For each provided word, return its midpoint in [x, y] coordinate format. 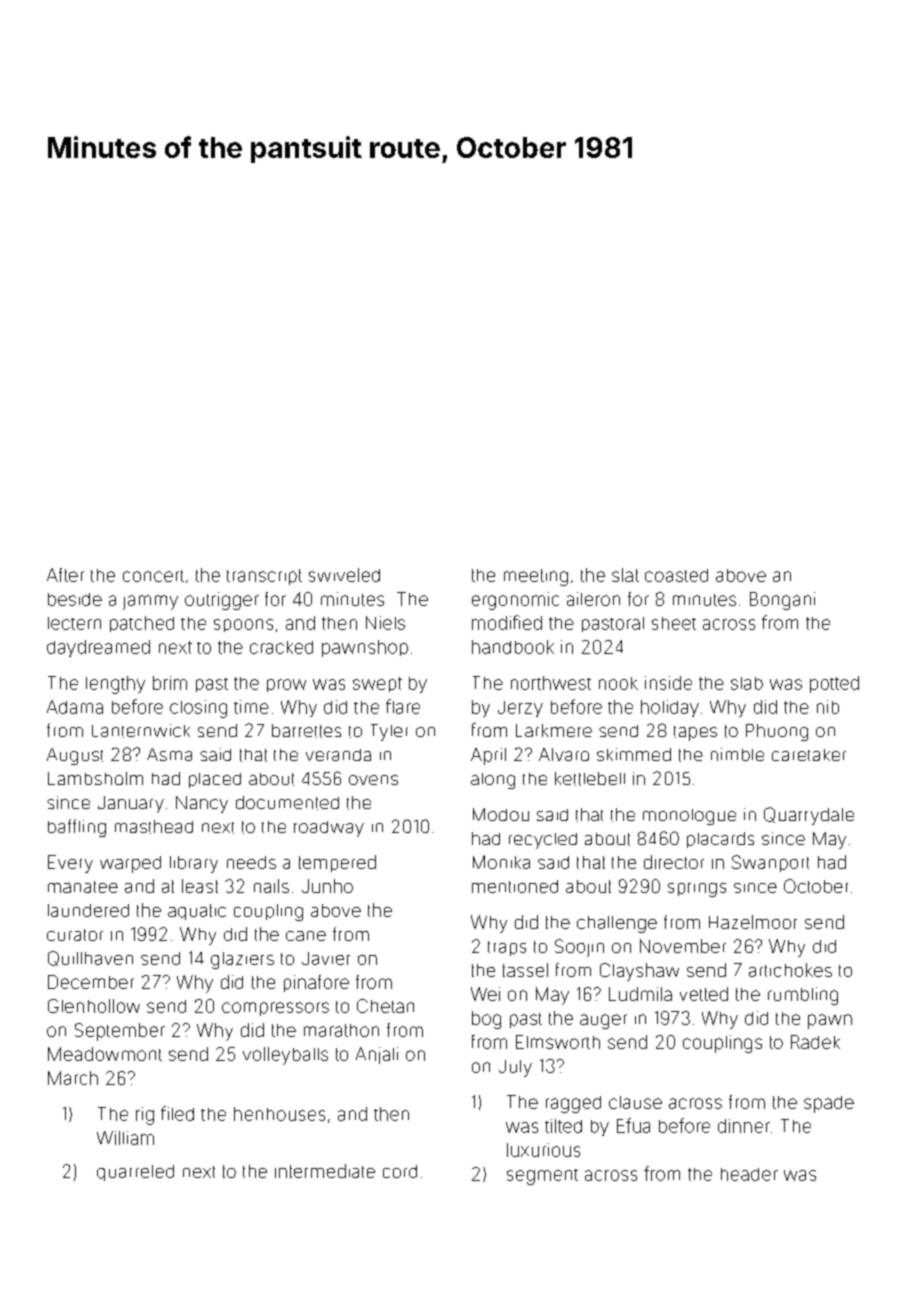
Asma [169, 754]
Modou [501, 814]
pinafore [316, 983]
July [515, 1068]
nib [828, 707]
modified [507, 622]
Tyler [389, 732]
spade [829, 1104]
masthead [154, 827]
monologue [689, 817]
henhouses [279, 1114]
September [120, 1032]
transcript [264, 577]
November [683, 946]
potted [834, 684]
